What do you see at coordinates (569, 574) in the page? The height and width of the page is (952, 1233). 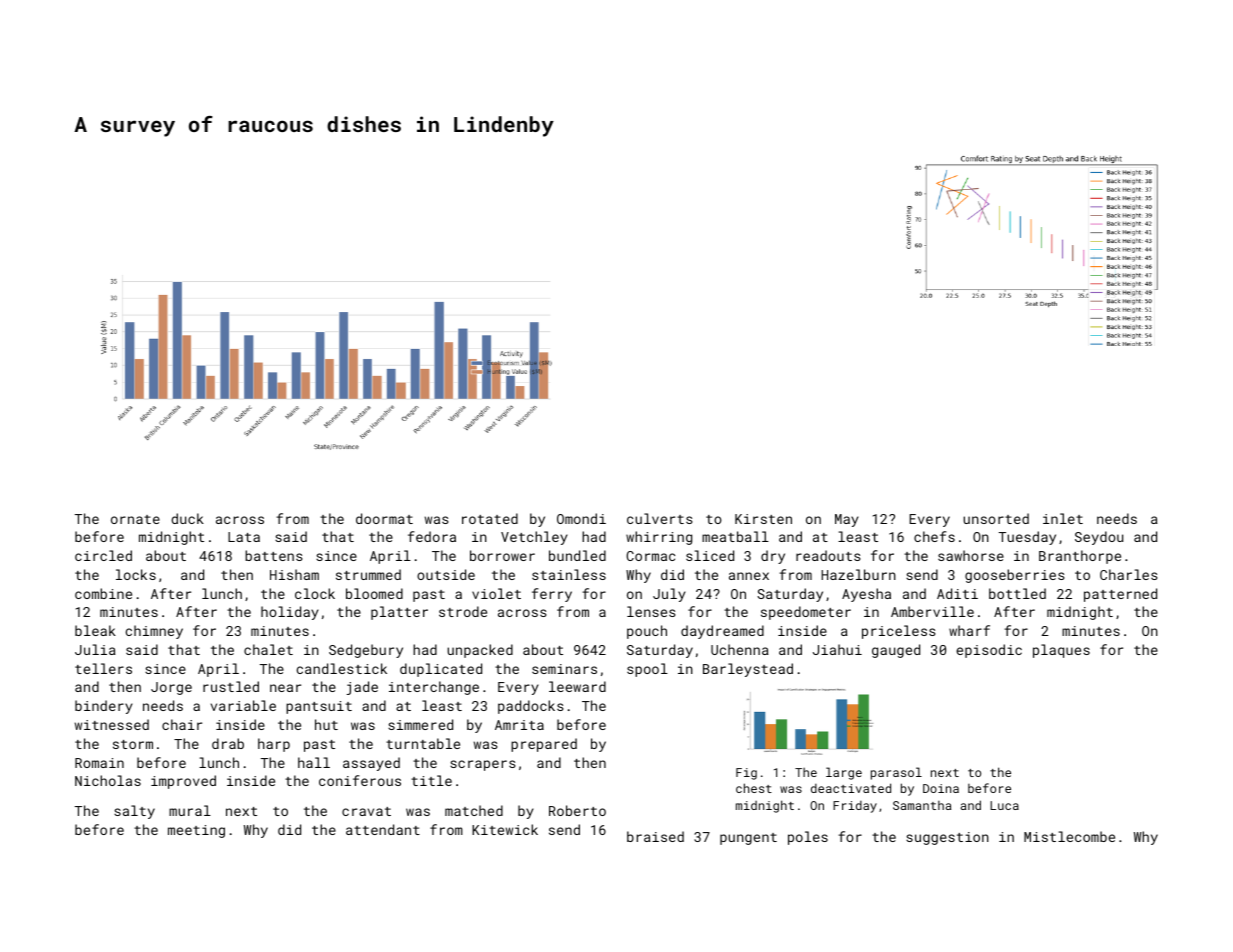 I see `stainless` at bounding box center [569, 574].
